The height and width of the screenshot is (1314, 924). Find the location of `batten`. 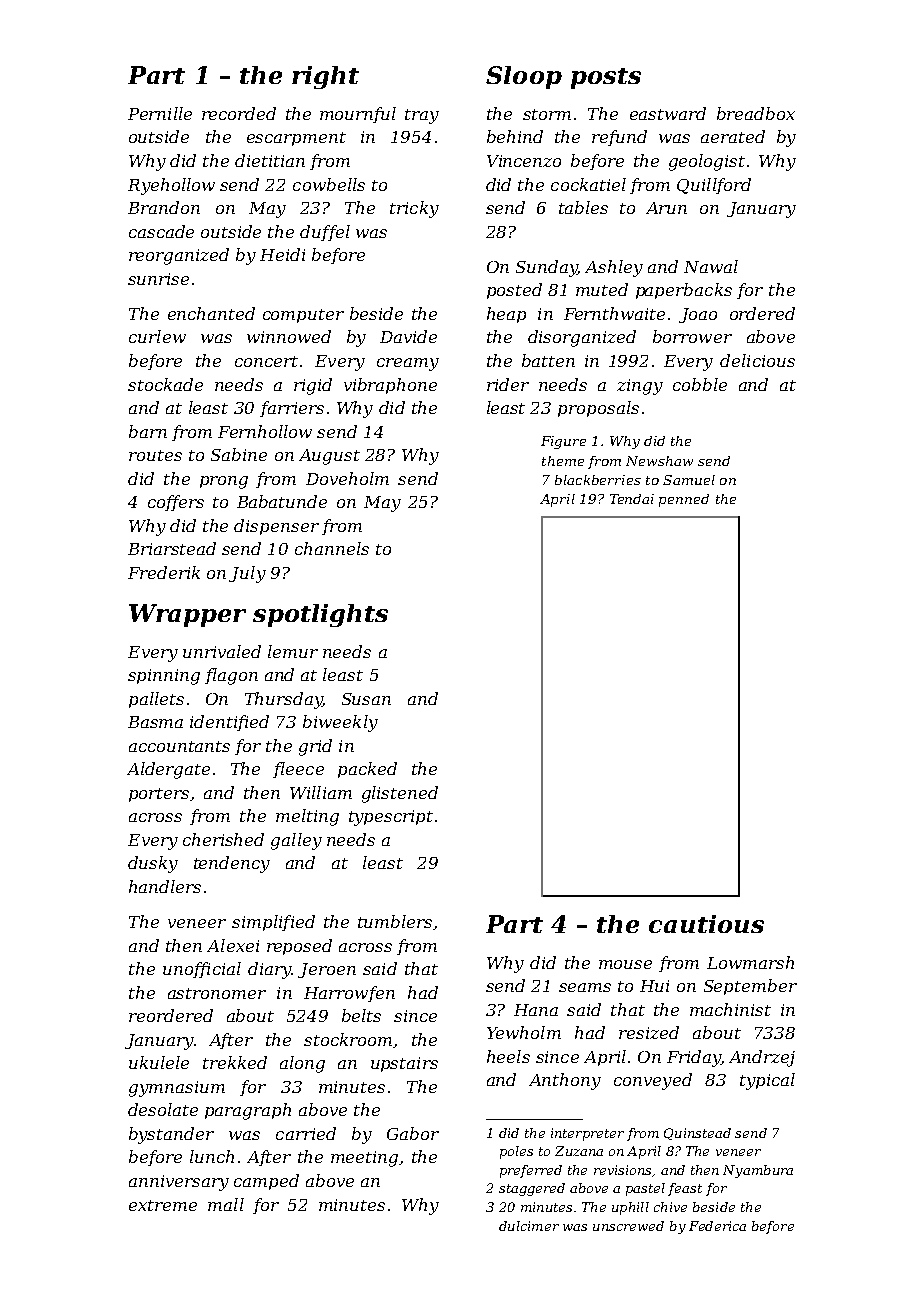

batten is located at coordinates (548, 360).
